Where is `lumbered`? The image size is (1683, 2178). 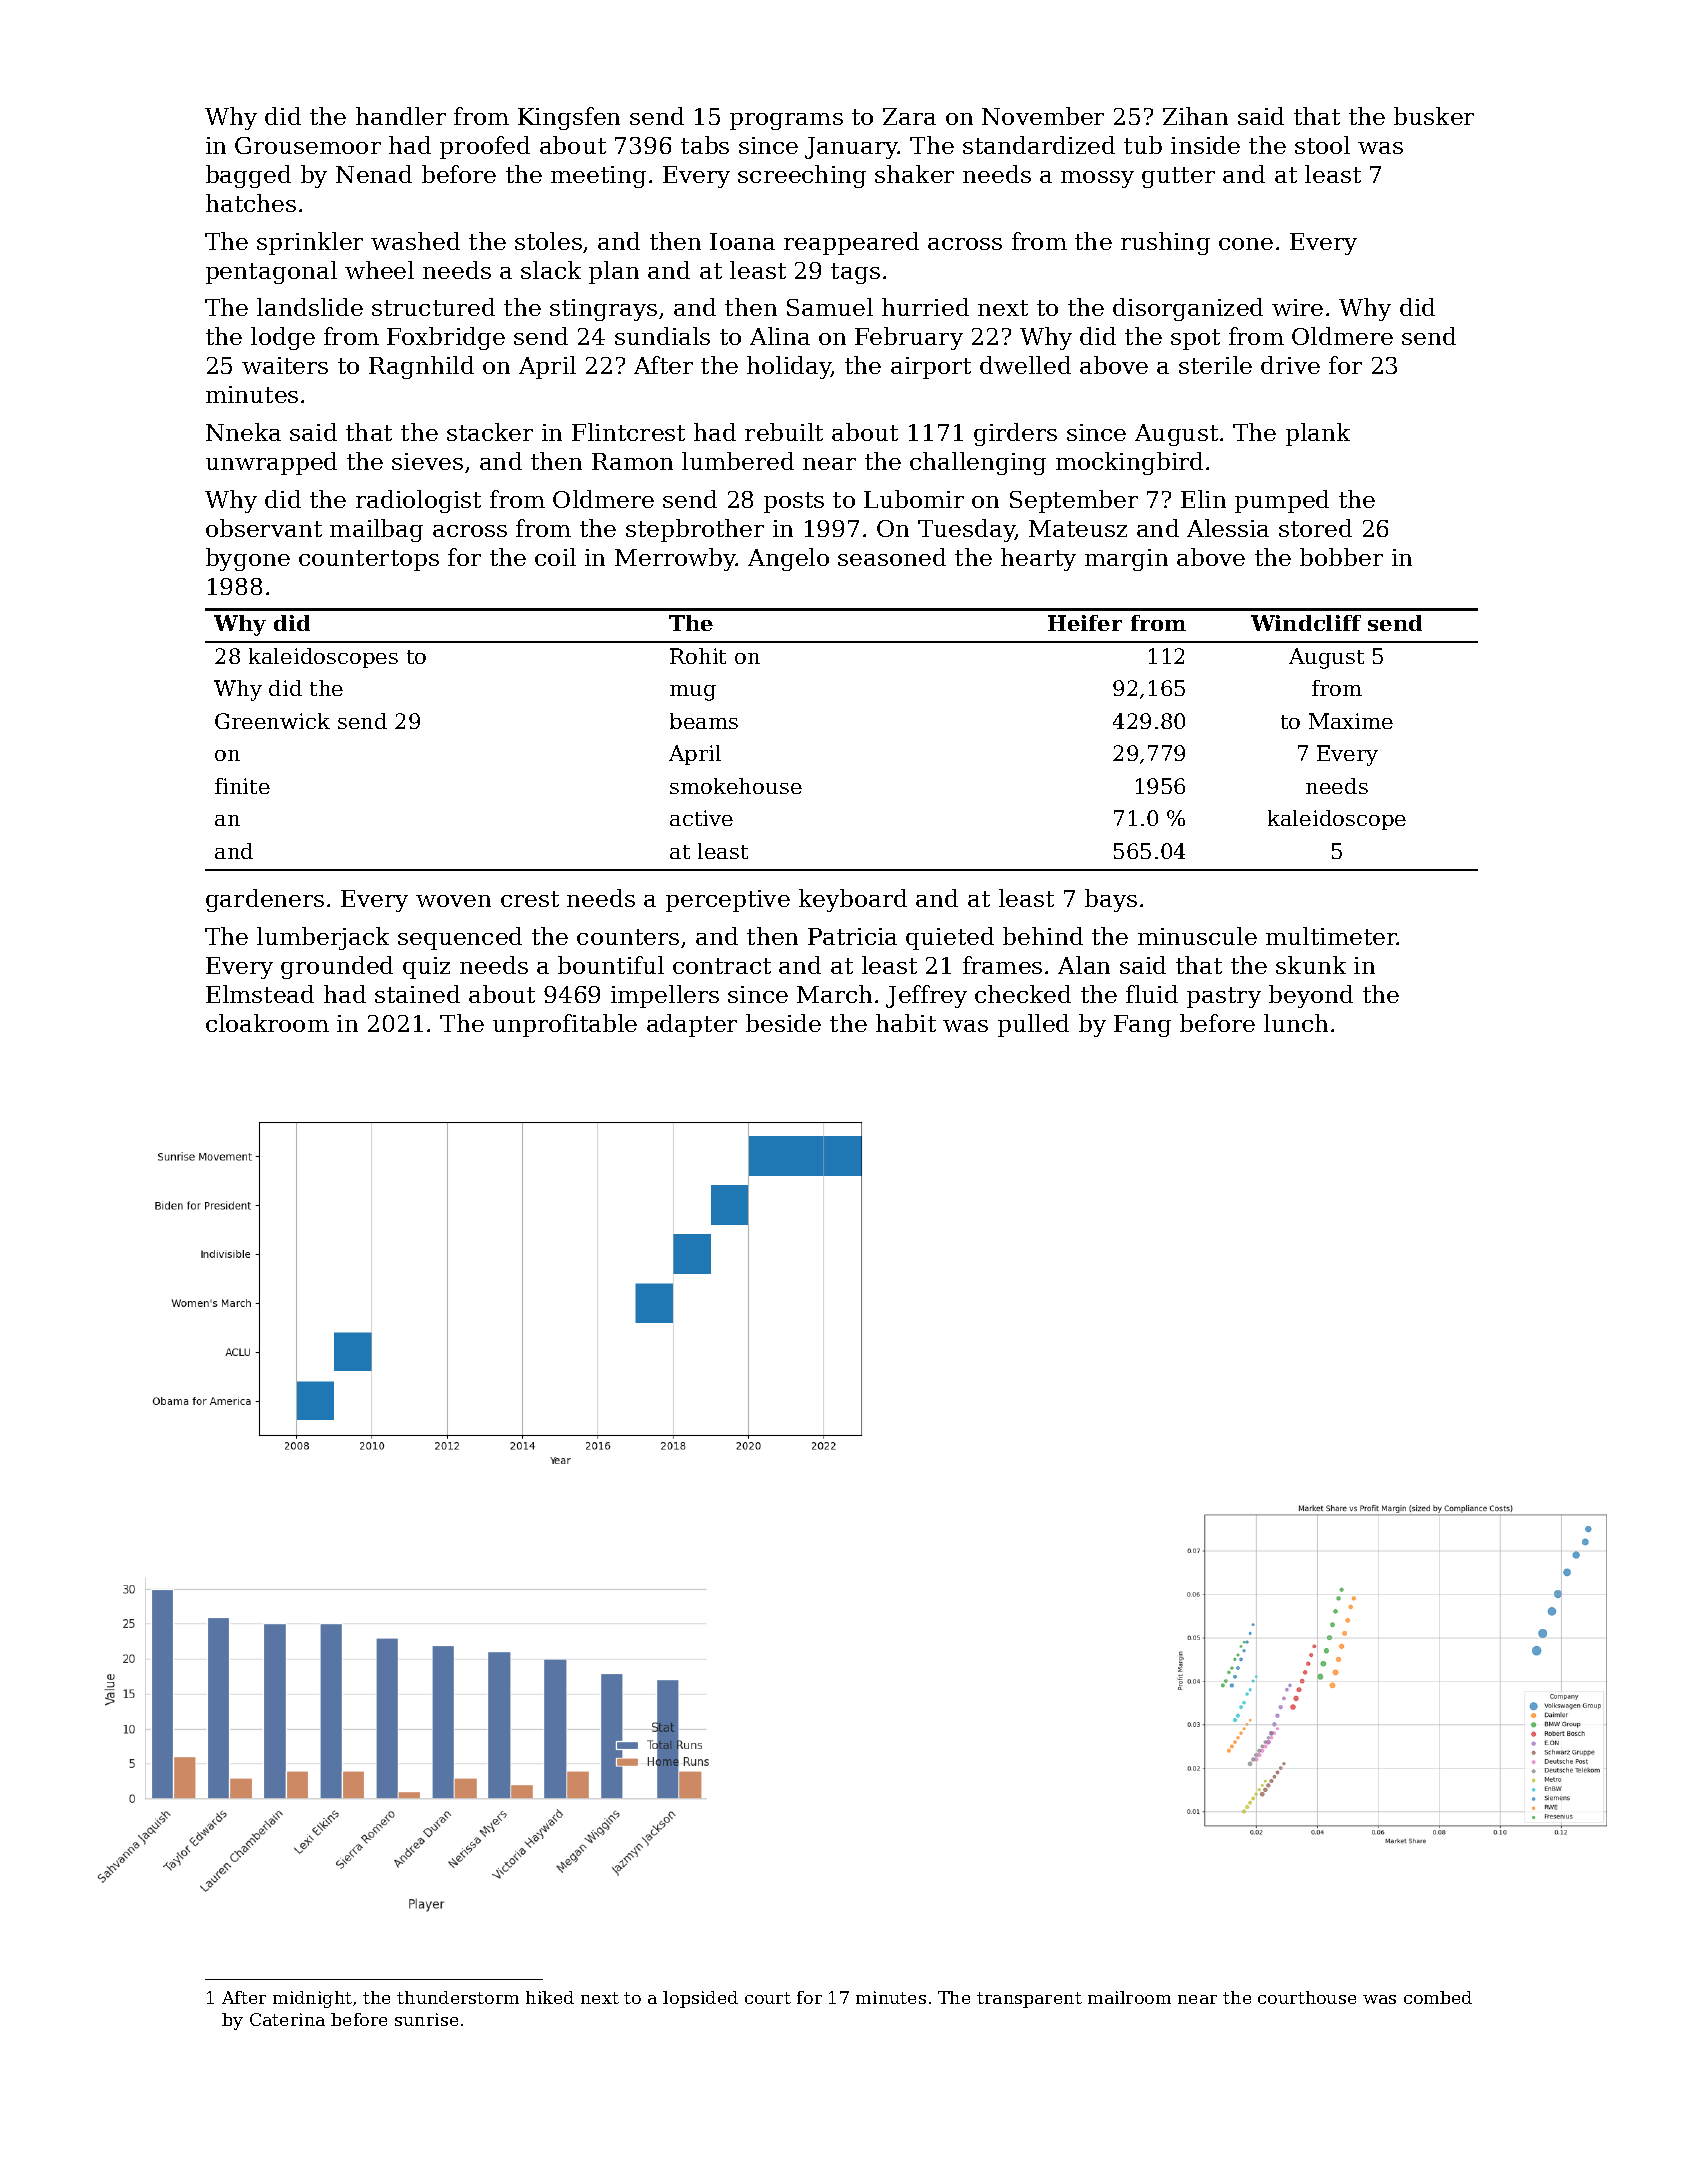 lumbered is located at coordinates (738, 461).
